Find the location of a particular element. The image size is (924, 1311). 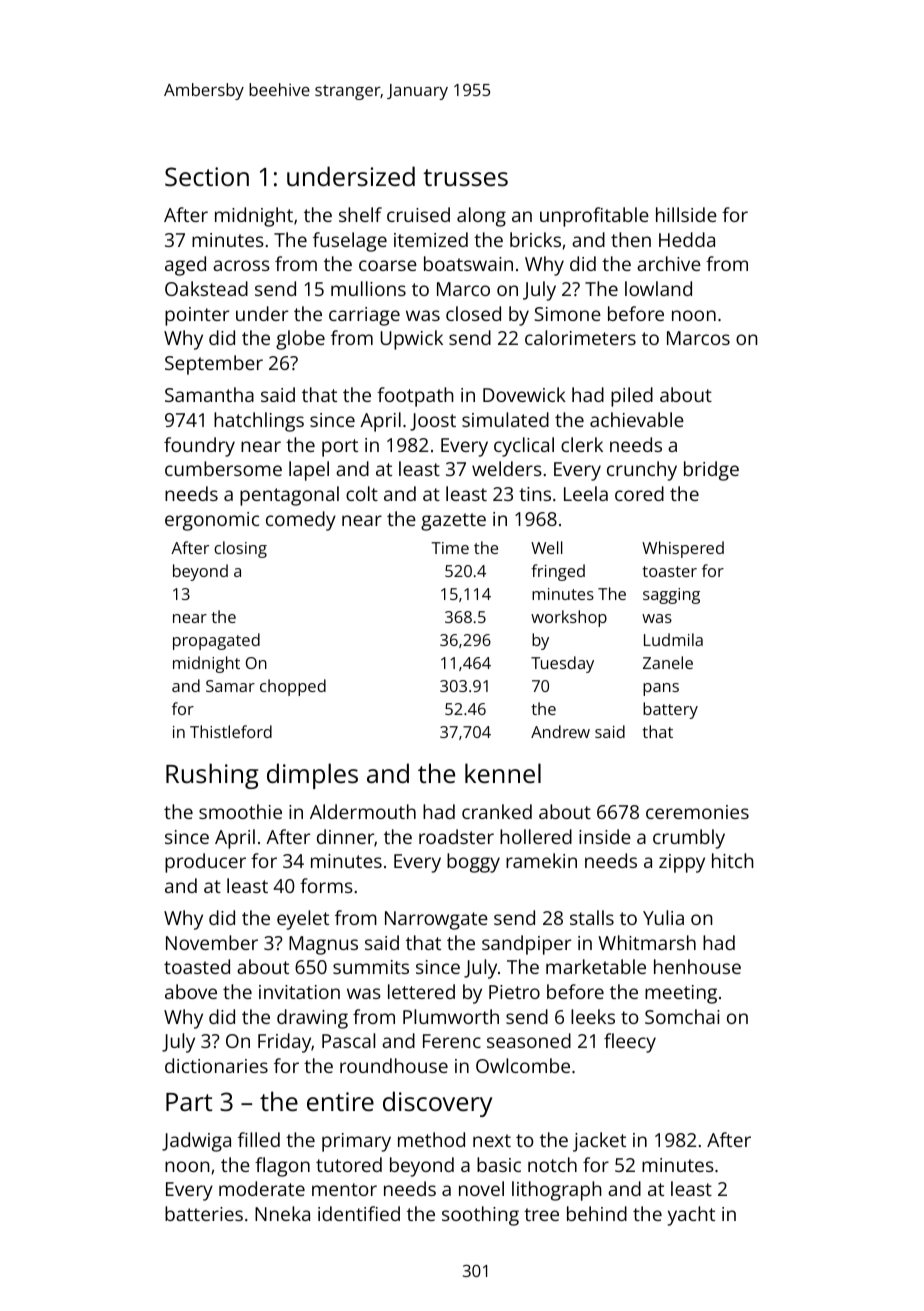

batteries is located at coordinates (204, 1213).
